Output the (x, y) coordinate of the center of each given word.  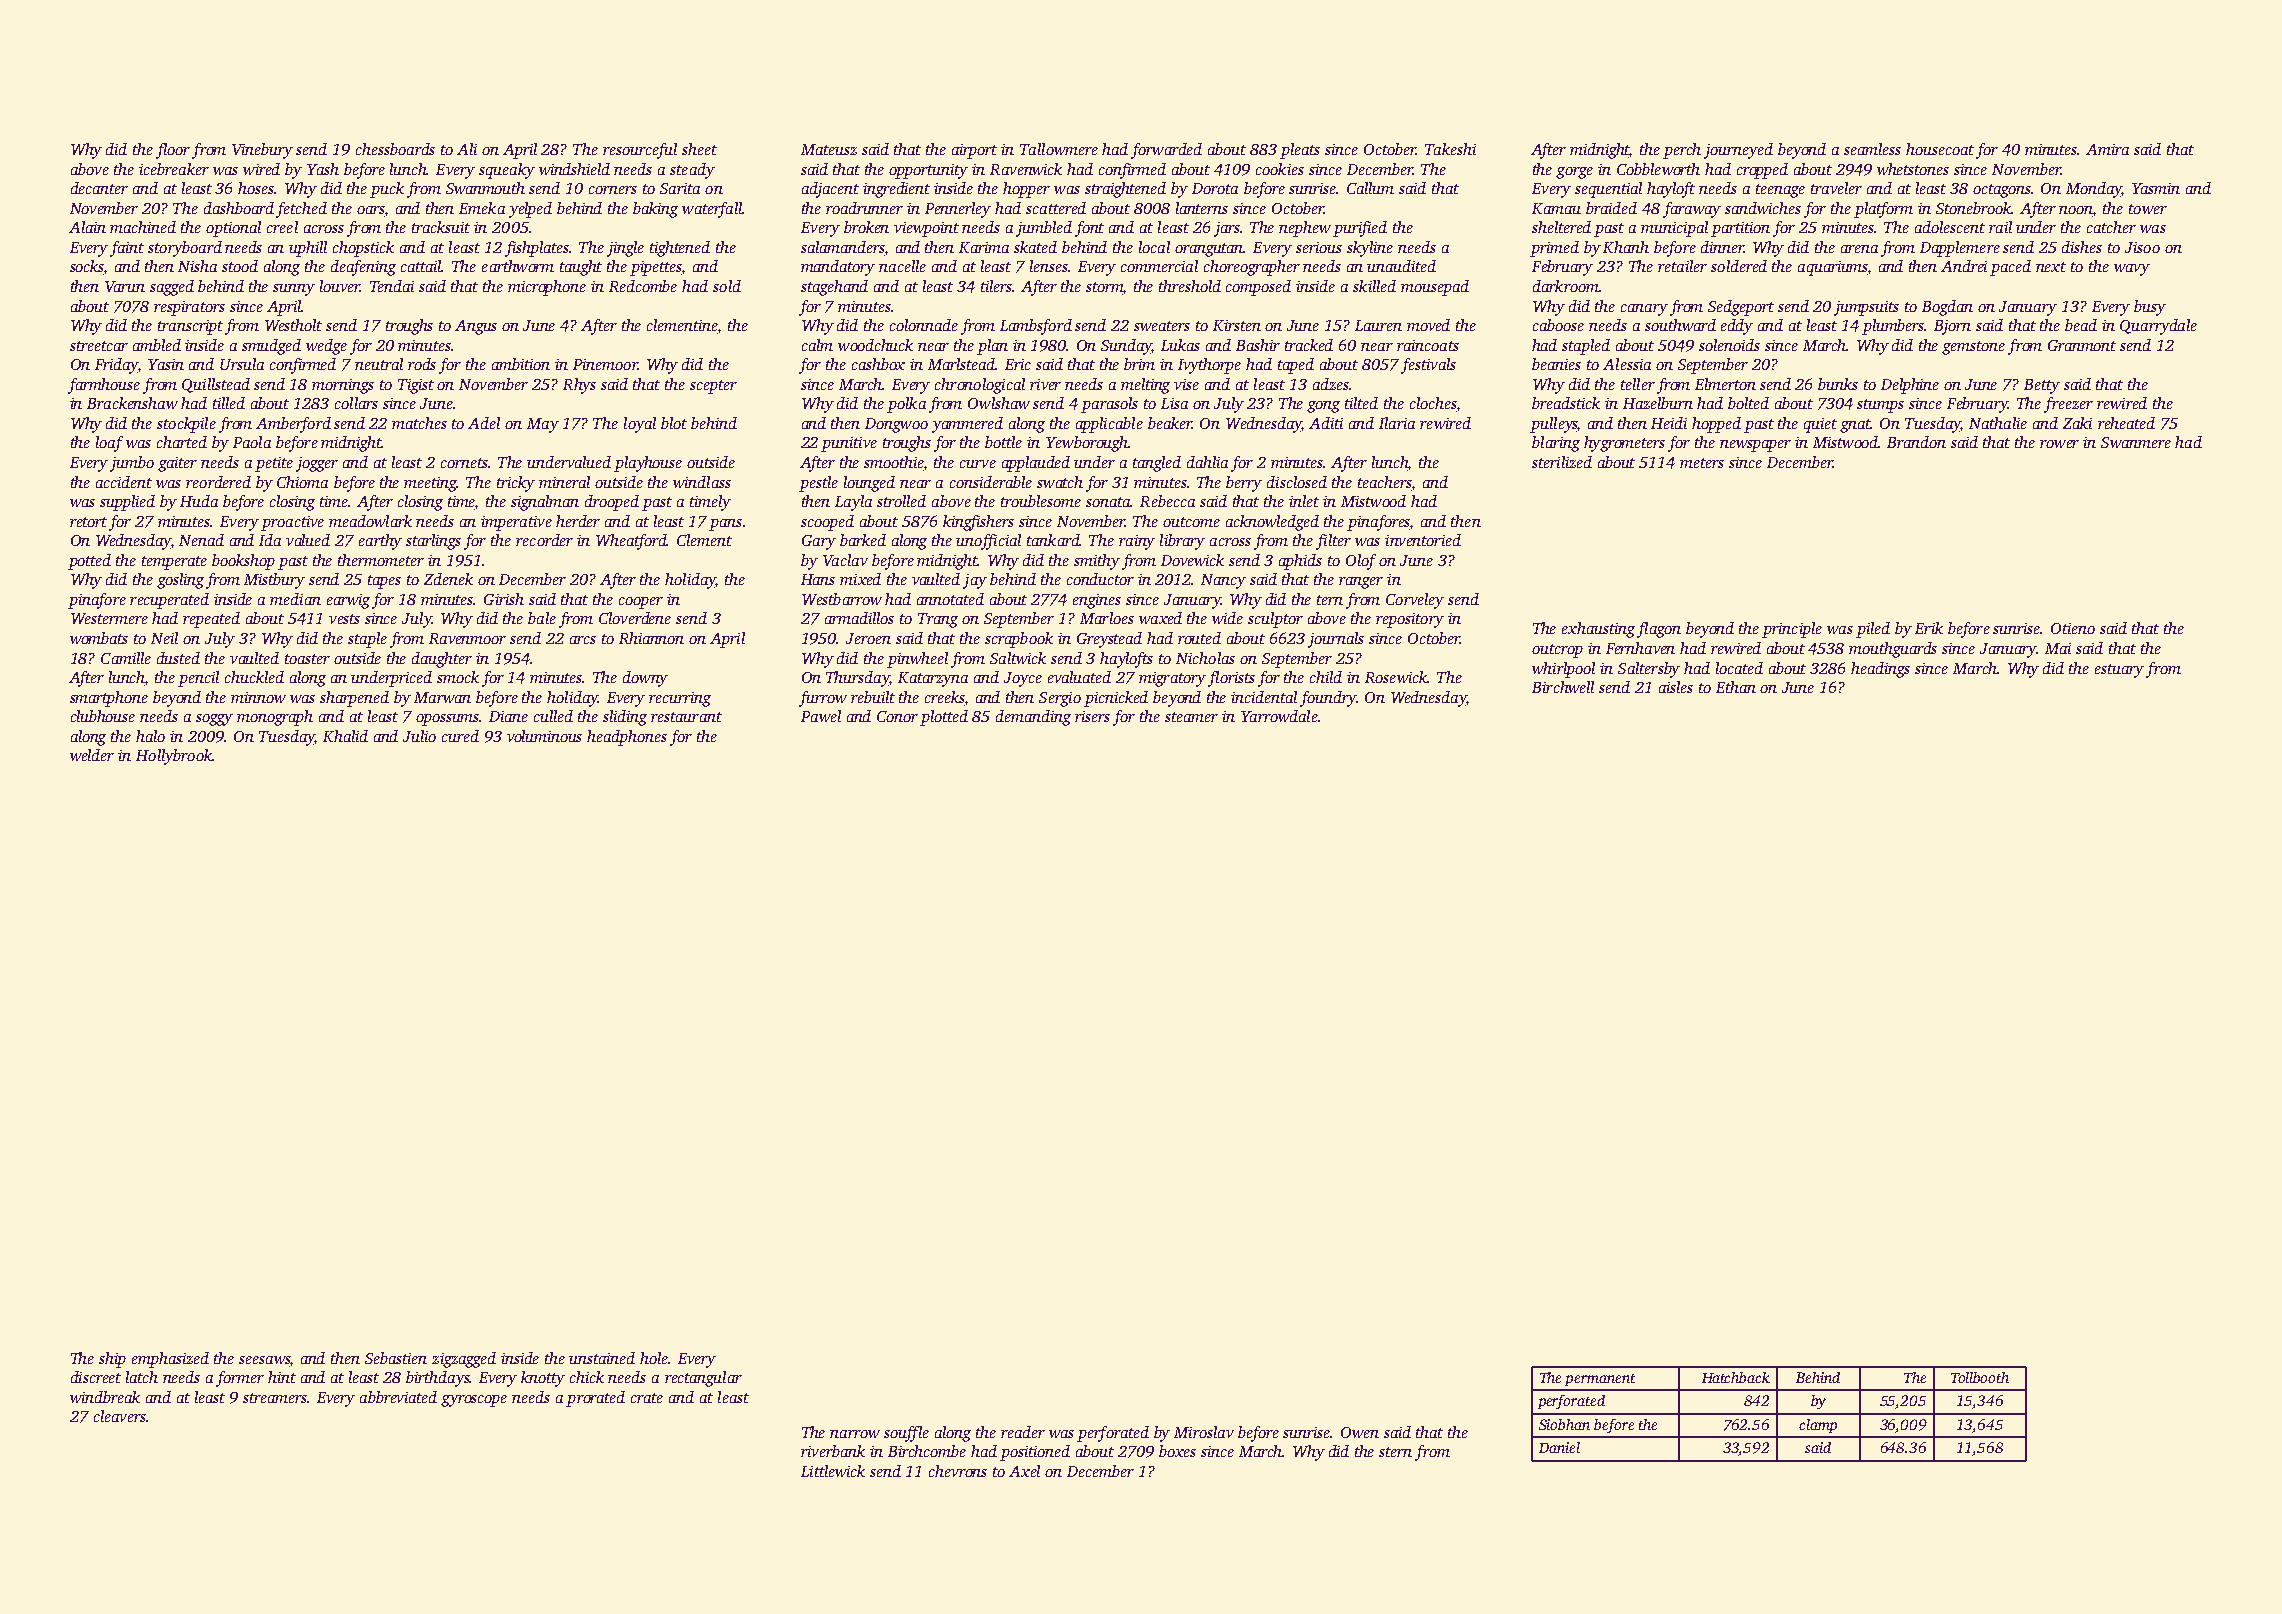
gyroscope (474, 1401)
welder (92, 755)
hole (654, 1358)
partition (1740, 229)
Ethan (1736, 687)
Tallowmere (1059, 149)
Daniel (1559, 1447)
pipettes (656, 268)
